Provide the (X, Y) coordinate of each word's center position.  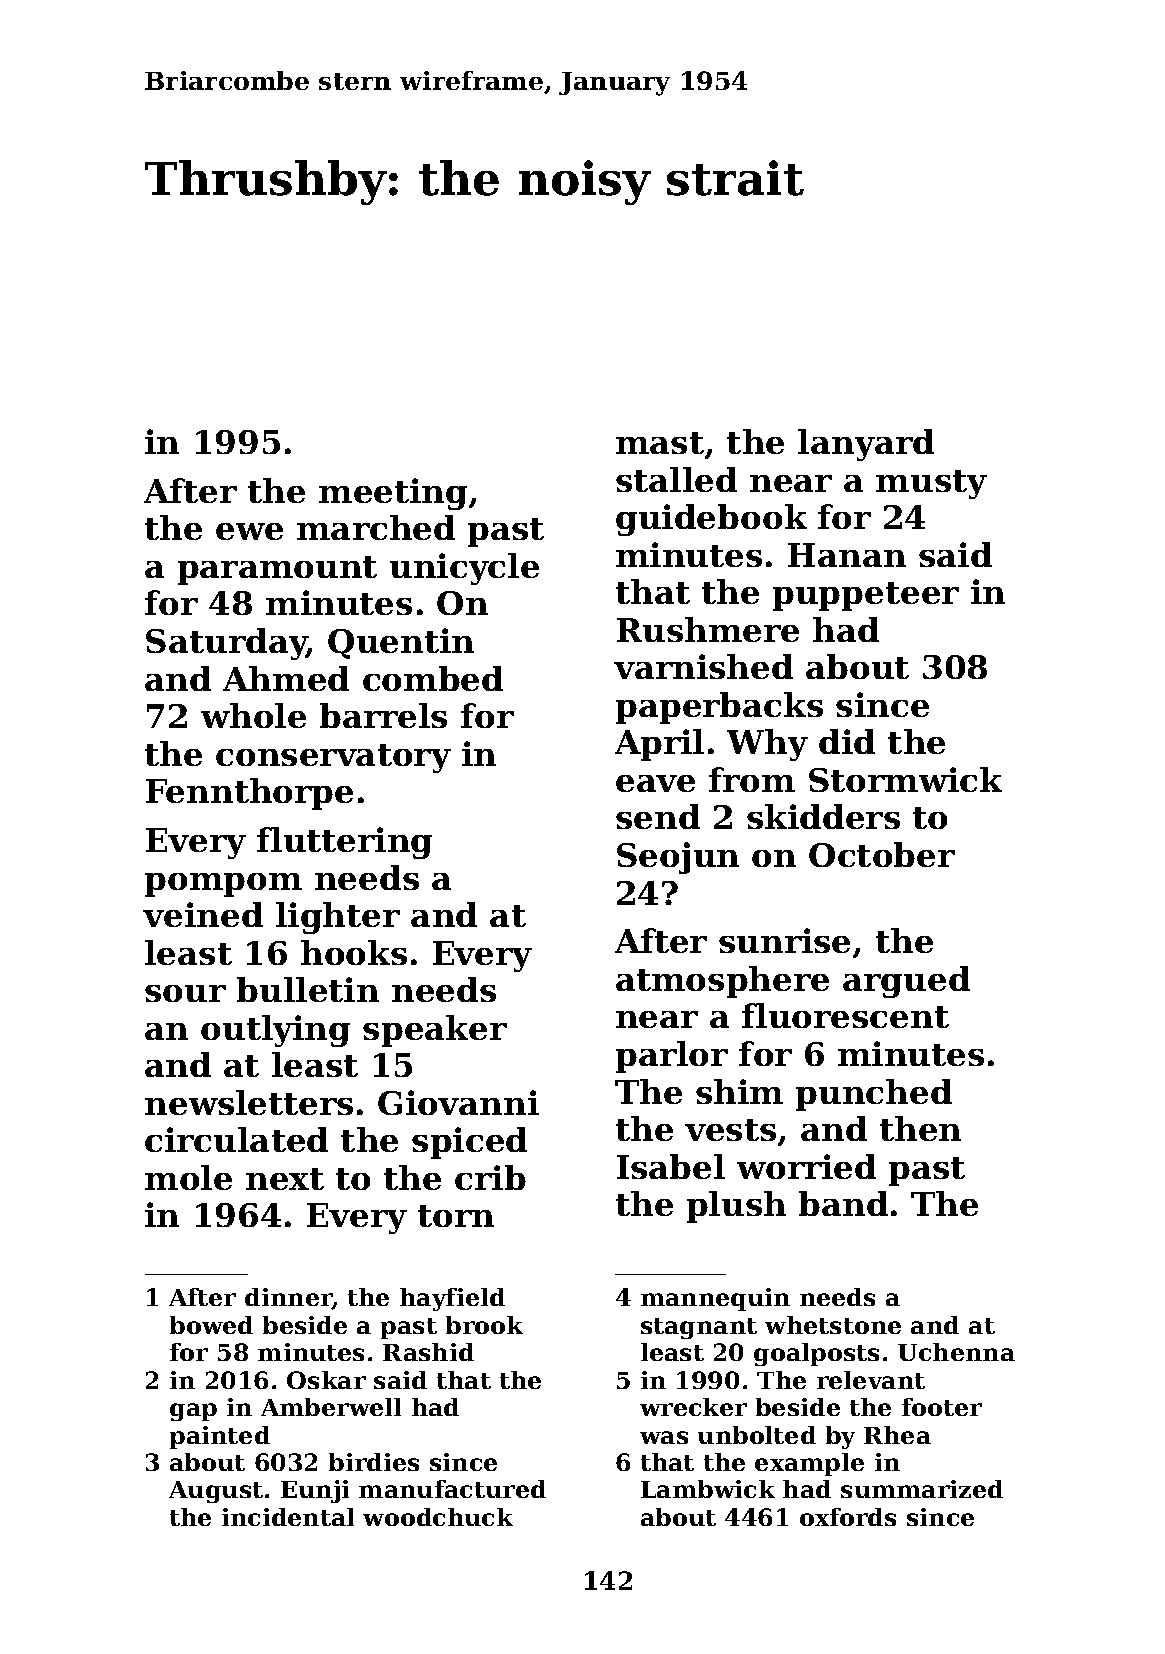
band (843, 1203)
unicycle (464, 569)
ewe (249, 531)
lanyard (866, 445)
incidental (288, 1517)
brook (484, 1325)
